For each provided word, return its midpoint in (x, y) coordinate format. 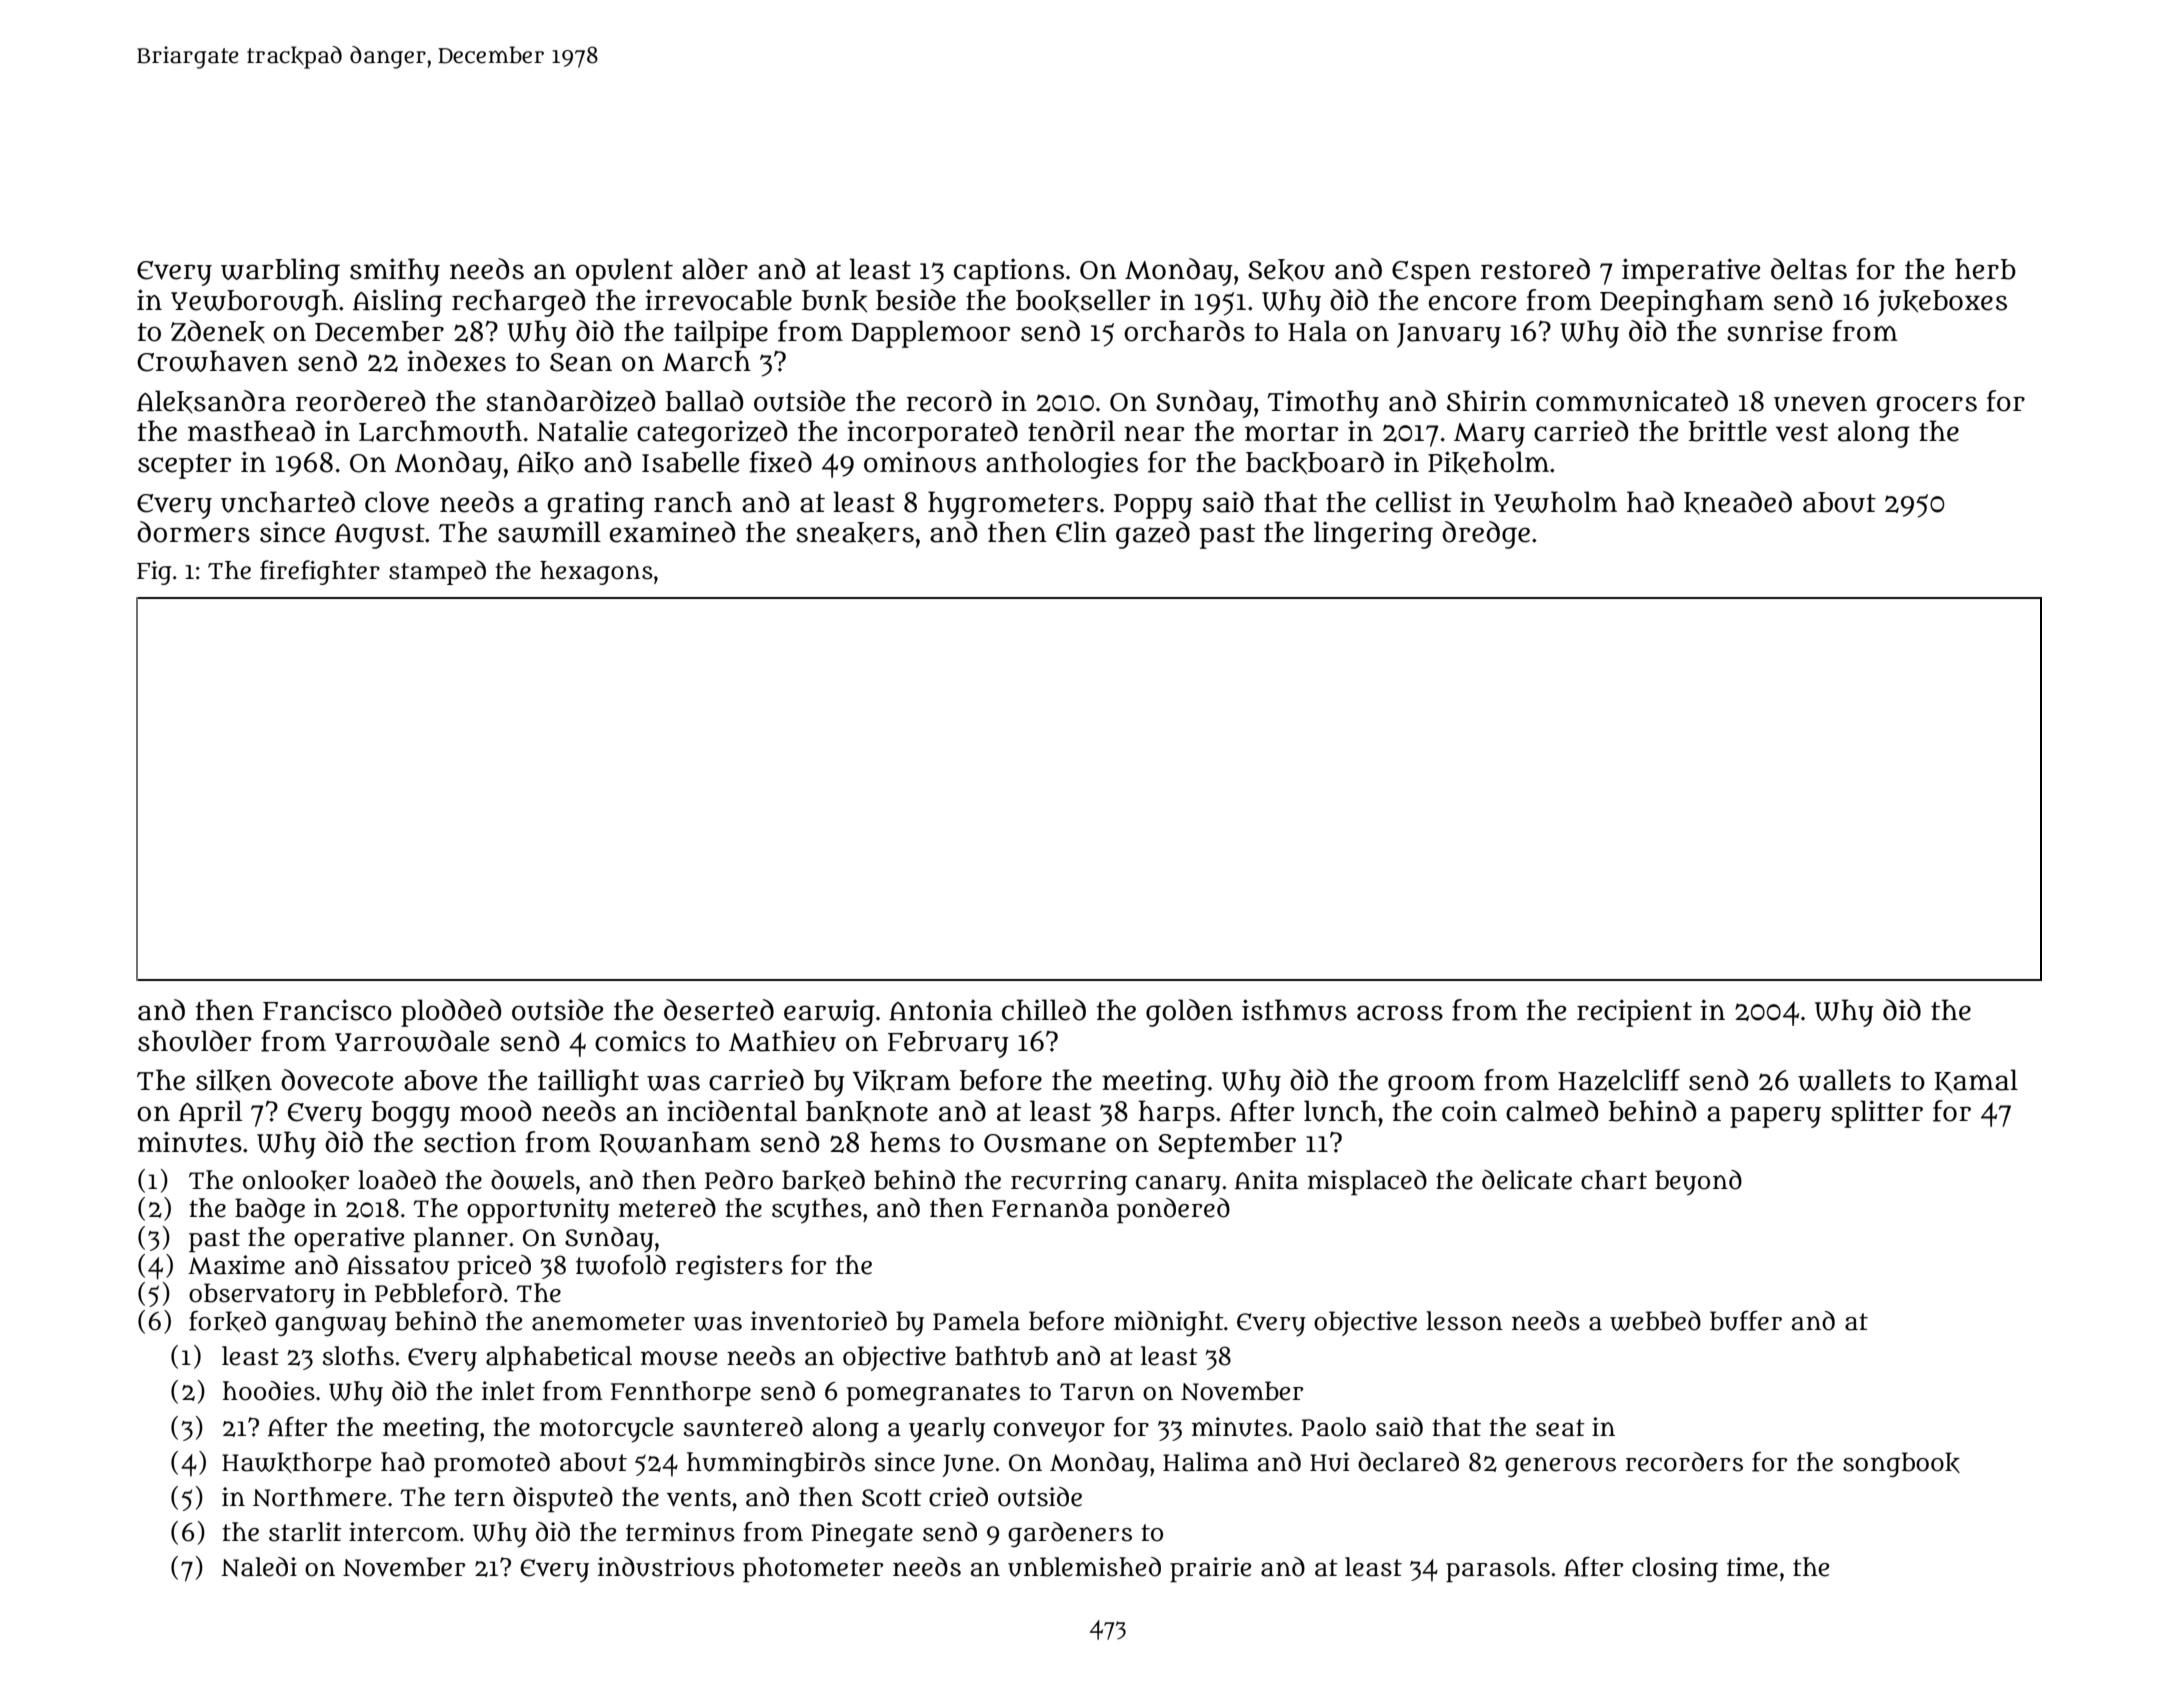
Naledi (259, 1567)
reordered (360, 401)
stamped (437, 572)
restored (1535, 269)
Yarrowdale (412, 1041)
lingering (1373, 535)
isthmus (1294, 1010)
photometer (813, 1570)
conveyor (1049, 1432)
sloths (358, 1356)
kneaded (1738, 502)
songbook (1901, 1464)
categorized (712, 434)
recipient (1634, 1013)
